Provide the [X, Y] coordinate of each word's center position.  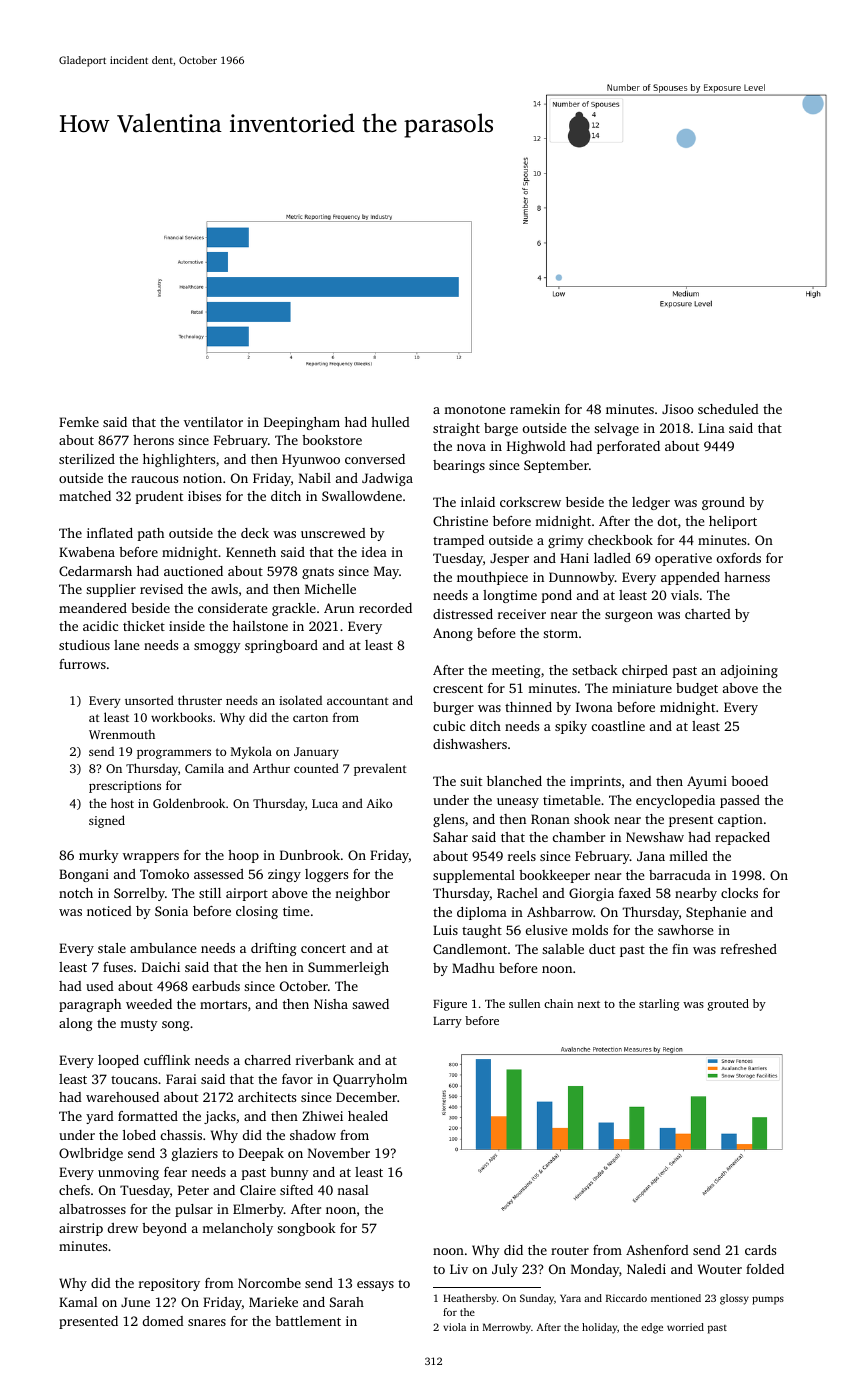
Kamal [78, 1302]
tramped [458, 541]
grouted [728, 1005]
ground [723, 503]
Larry [447, 1022]
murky [99, 856]
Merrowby [507, 1328]
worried [685, 1327]
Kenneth [251, 552]
